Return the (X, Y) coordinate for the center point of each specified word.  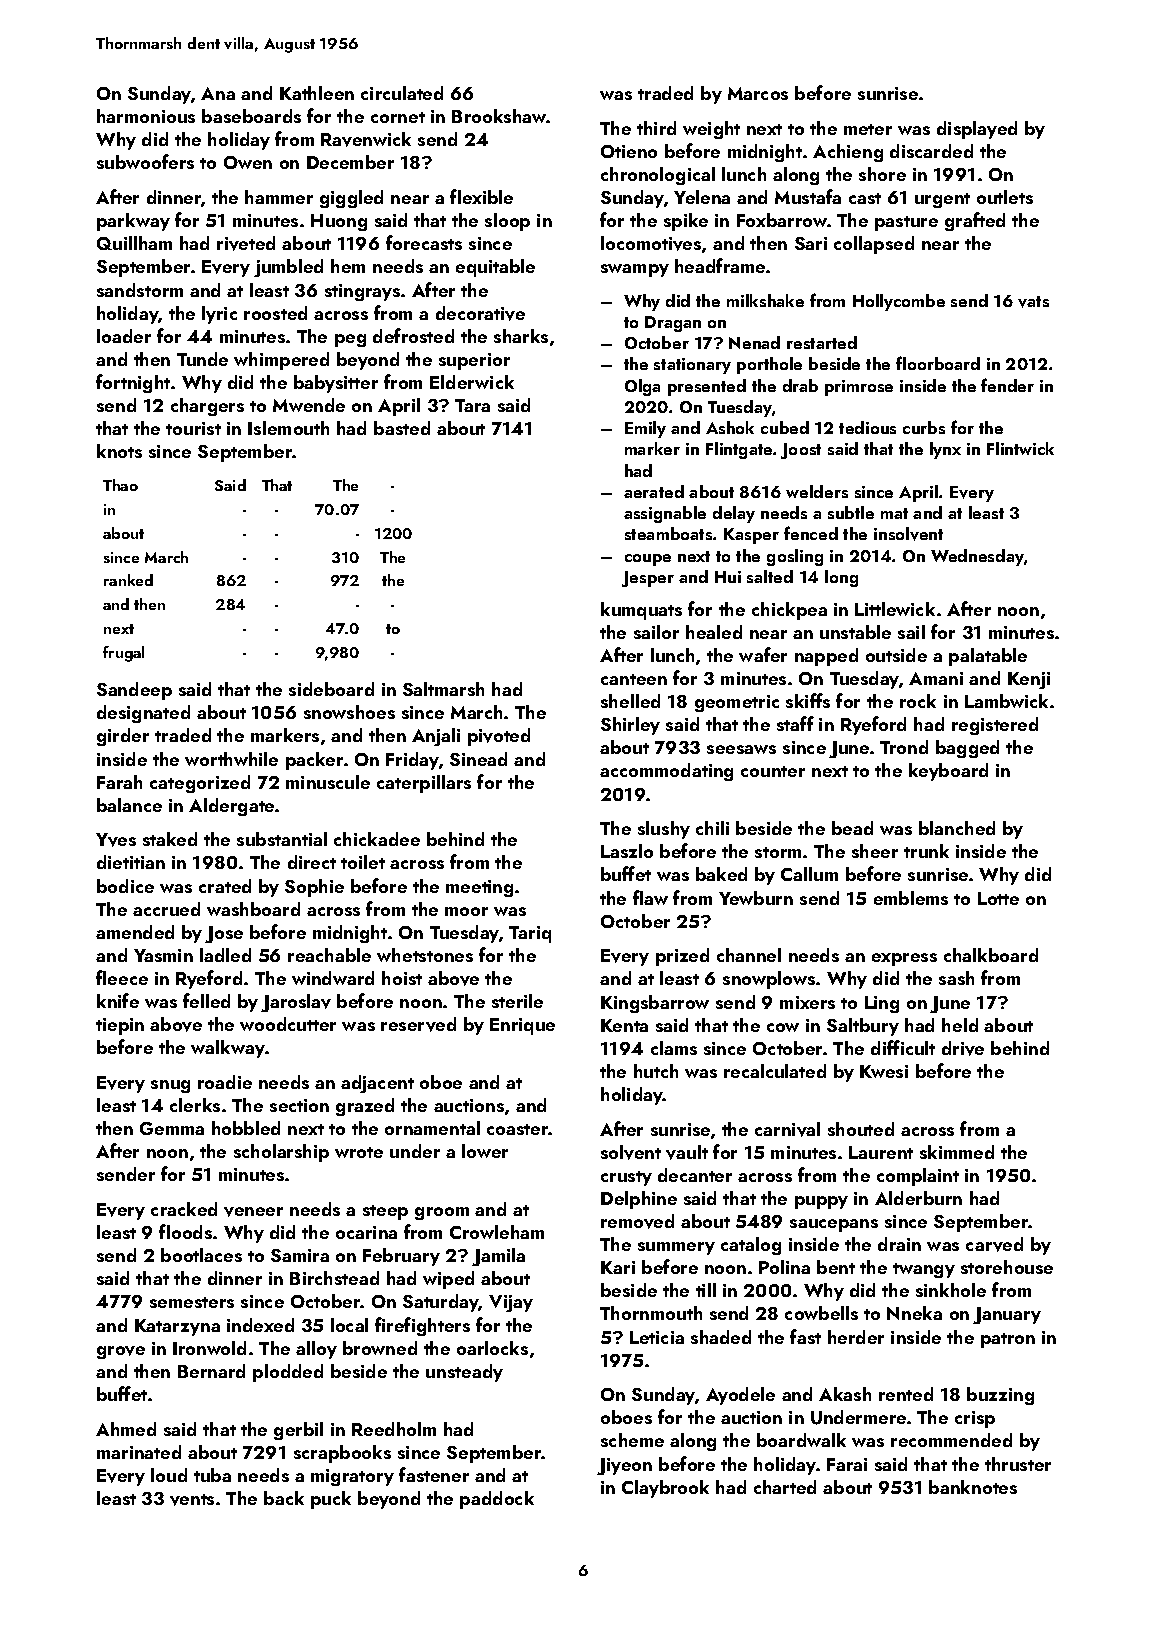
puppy (821, 1202)
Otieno (629, 151)
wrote (359, 1152)
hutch (656, 1071)
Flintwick (1020, 448)
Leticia (657, 1337)
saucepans (834, 1225)
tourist (193, 428)
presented (707, 387)
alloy (316, 1350)
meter (868, 129)
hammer (279, 197)
